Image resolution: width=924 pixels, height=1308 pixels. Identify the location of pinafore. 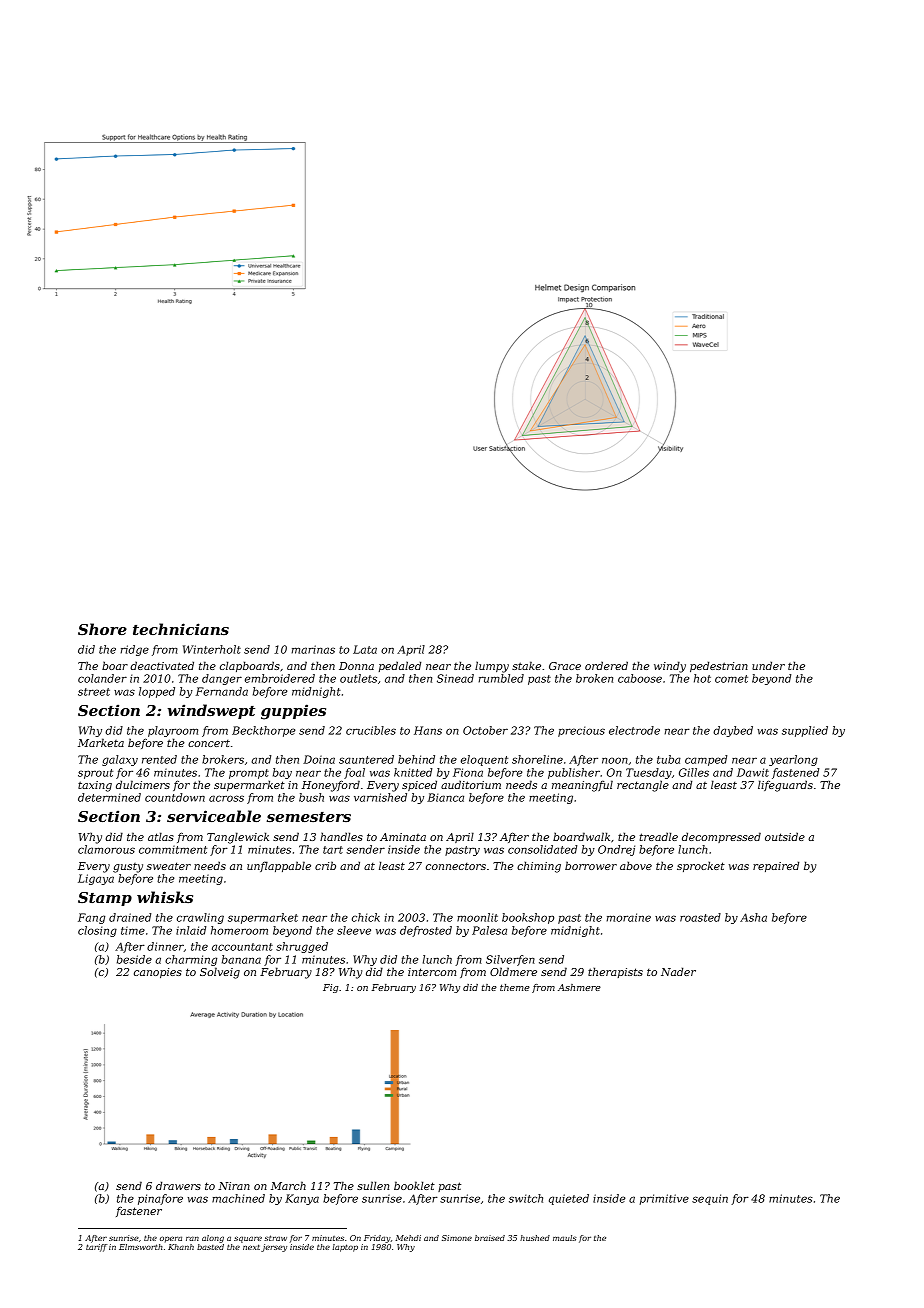
(160, 1199).
